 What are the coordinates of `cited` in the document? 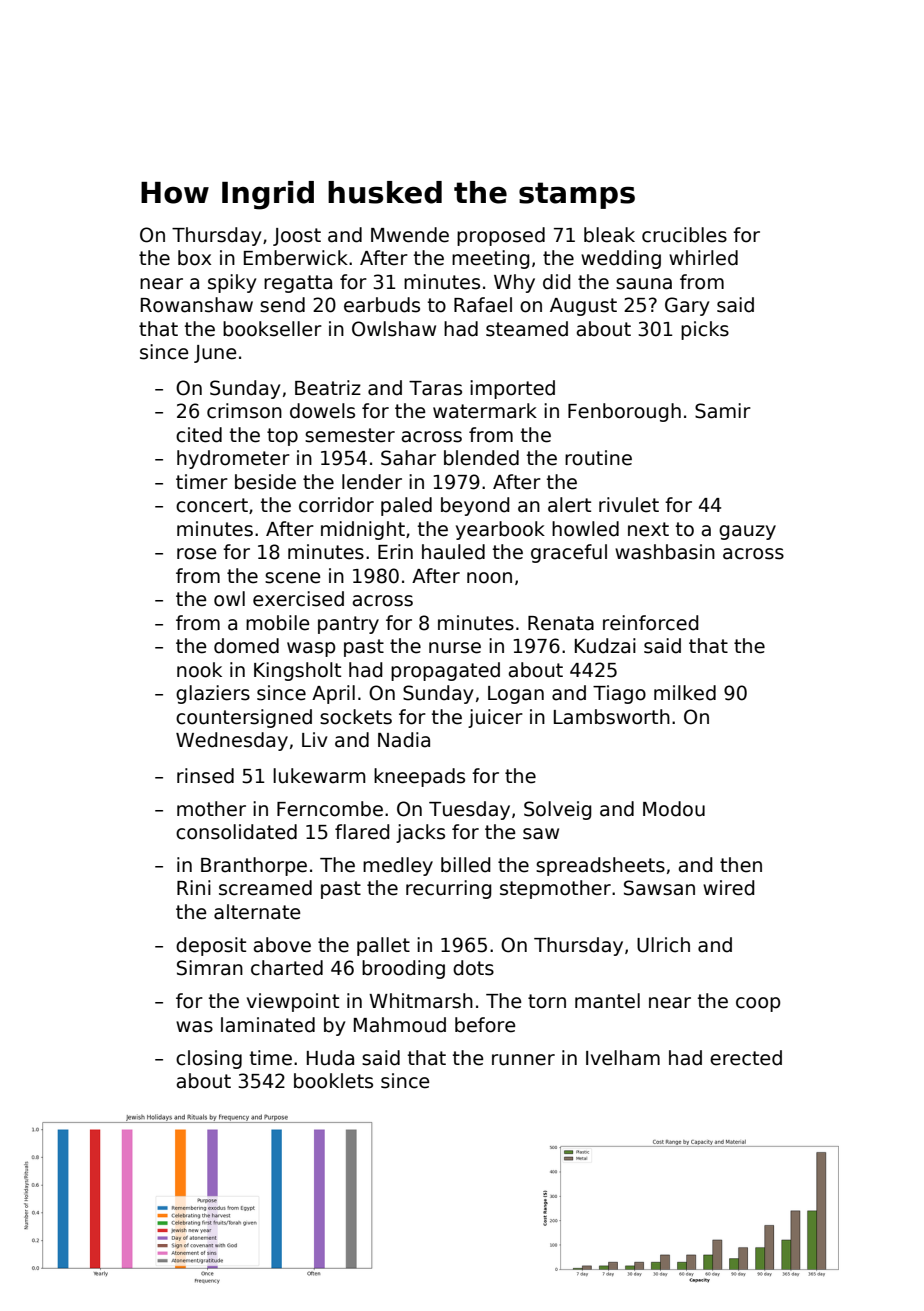 It's located at (199, 435).
